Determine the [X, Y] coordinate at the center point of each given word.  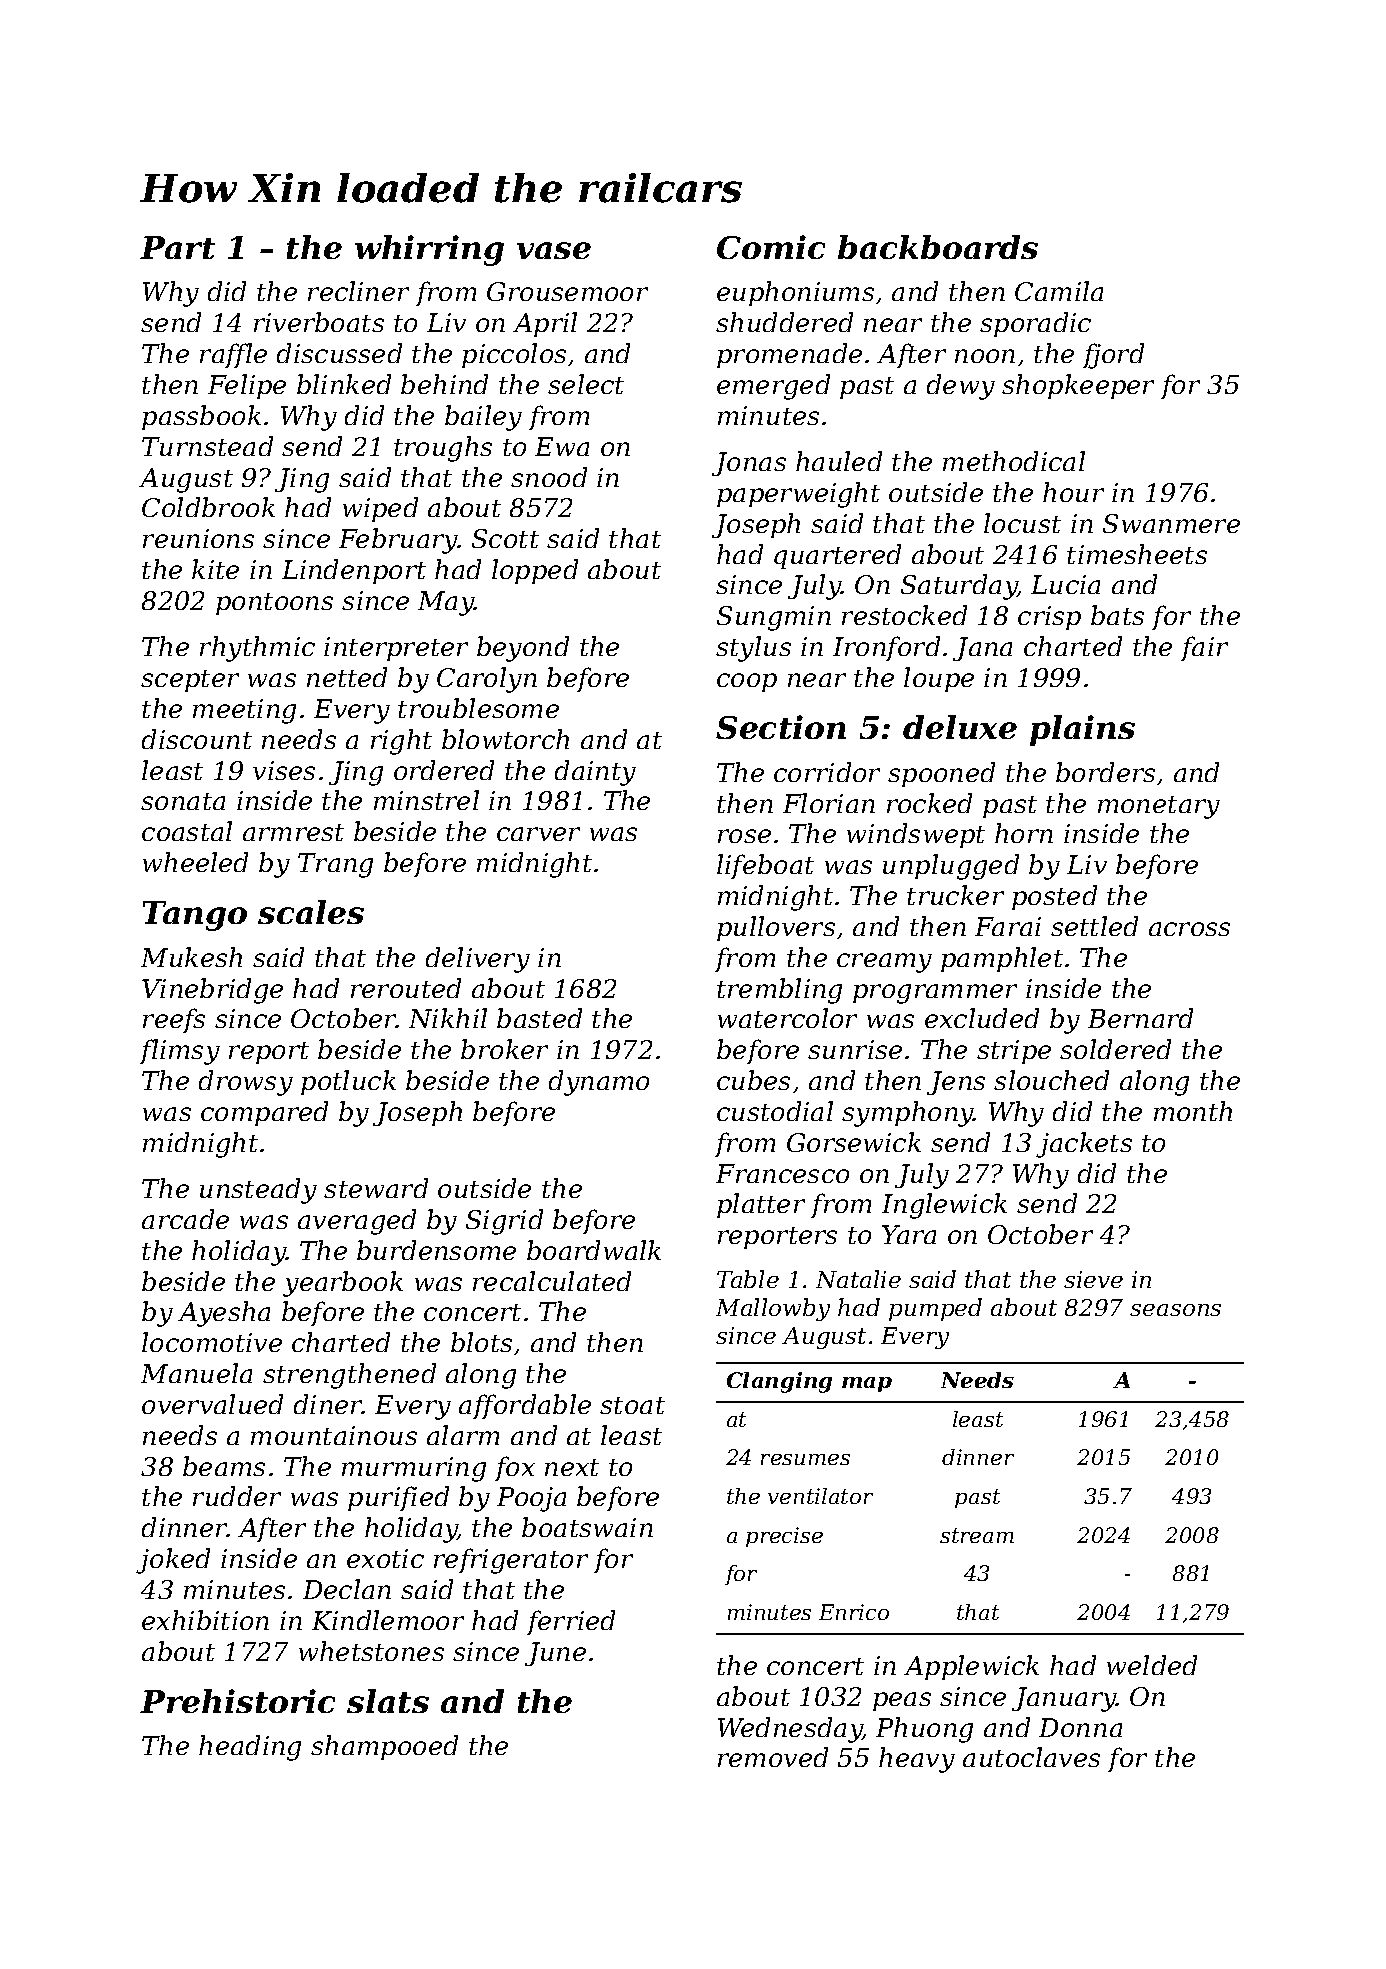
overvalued [212, 1404]
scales [311, 912]
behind [444, 384]
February [398, 541]
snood [549, 477]
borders [1105, 772]
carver [538, 834]
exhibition [205, 1620]
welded [1152, 1665]
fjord [1113, 356]
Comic [771, 247]
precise [784, 1537]
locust [1022, 523]
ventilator [820, 1496]
